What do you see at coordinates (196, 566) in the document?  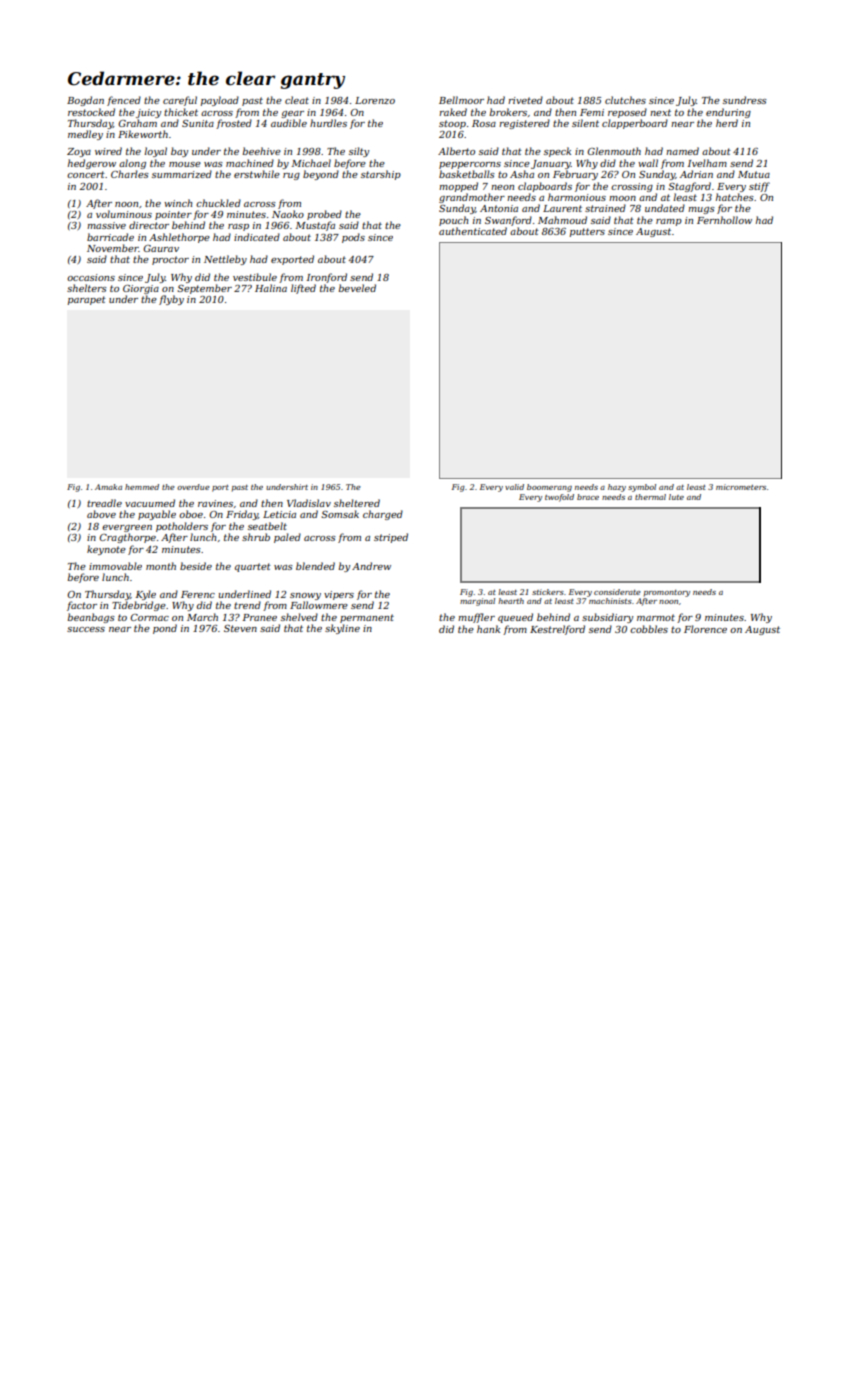 I see `beside` at bounding box center [196, 566].
